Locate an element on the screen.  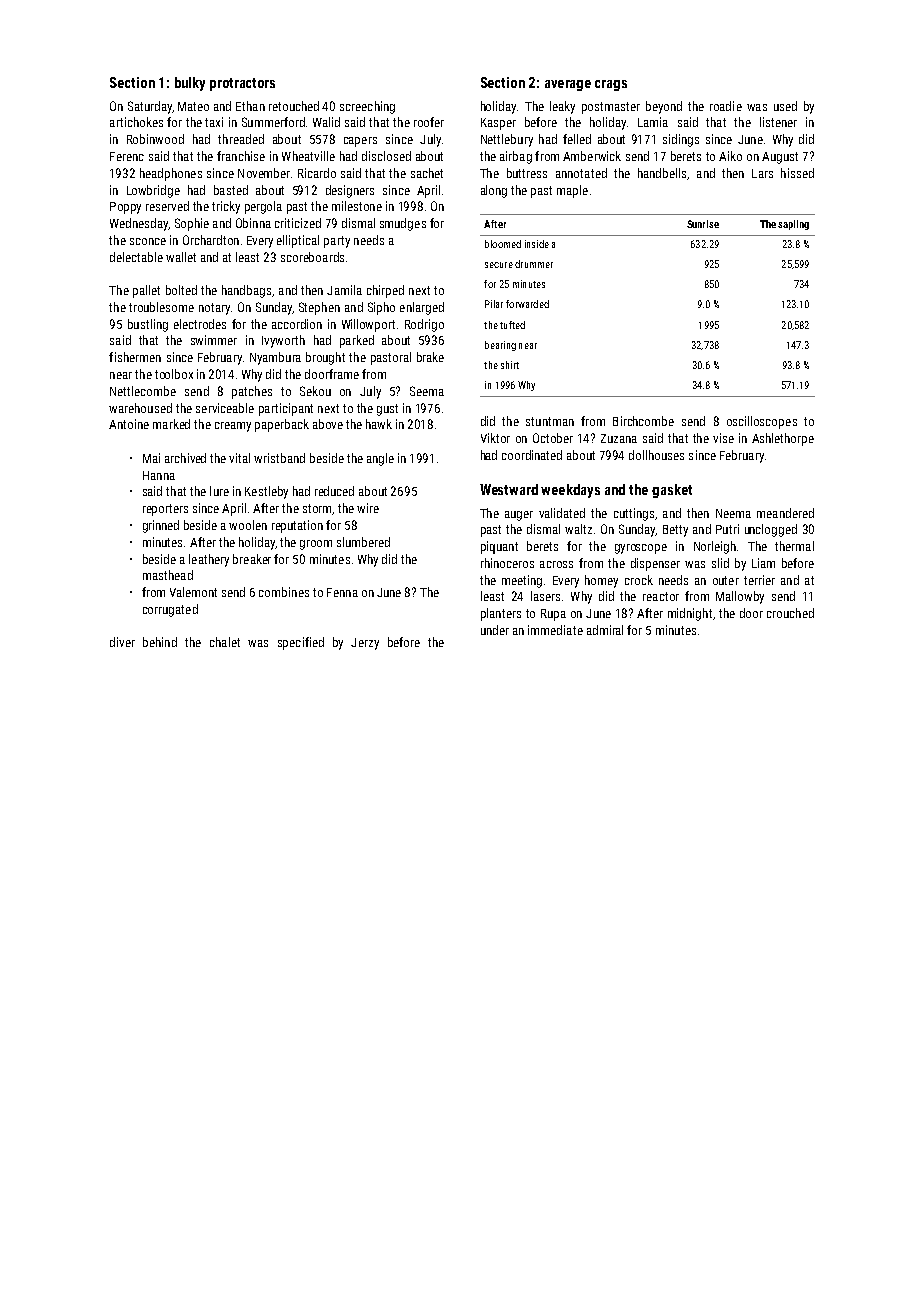
taxi is located at coordinates (214, 122).
